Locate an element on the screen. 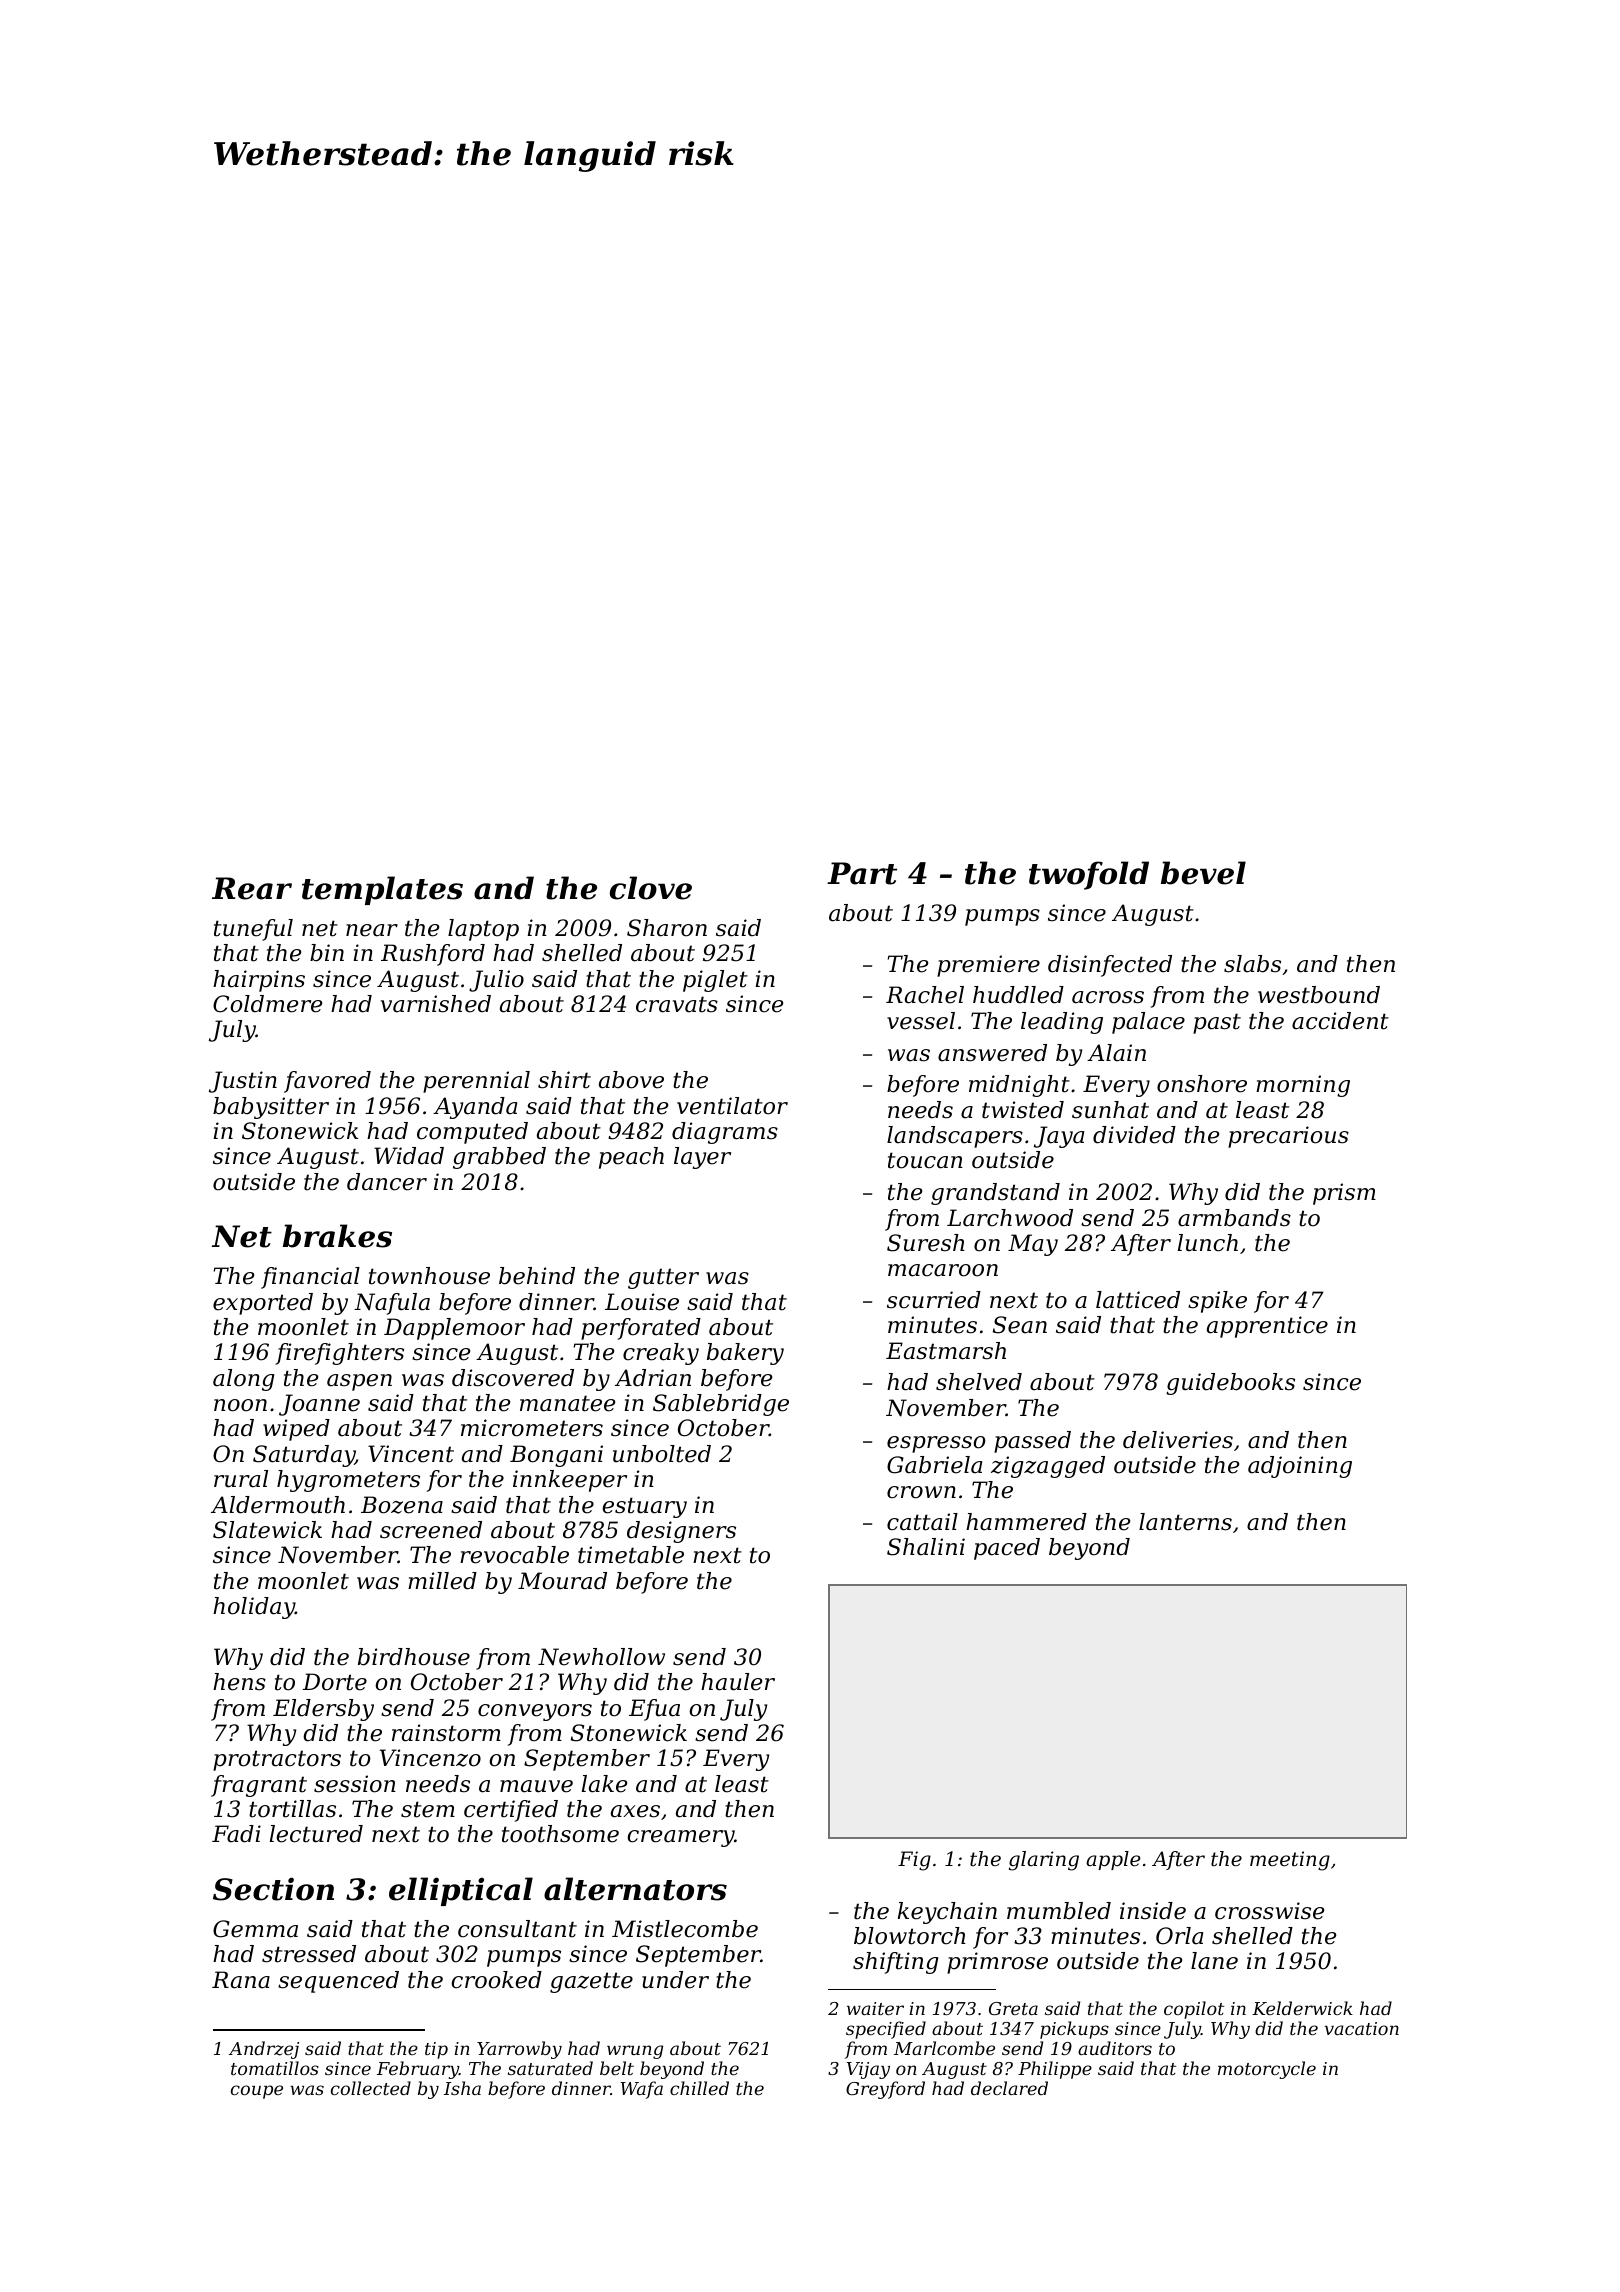  Vincent is located at coordinates (411, 1454).
